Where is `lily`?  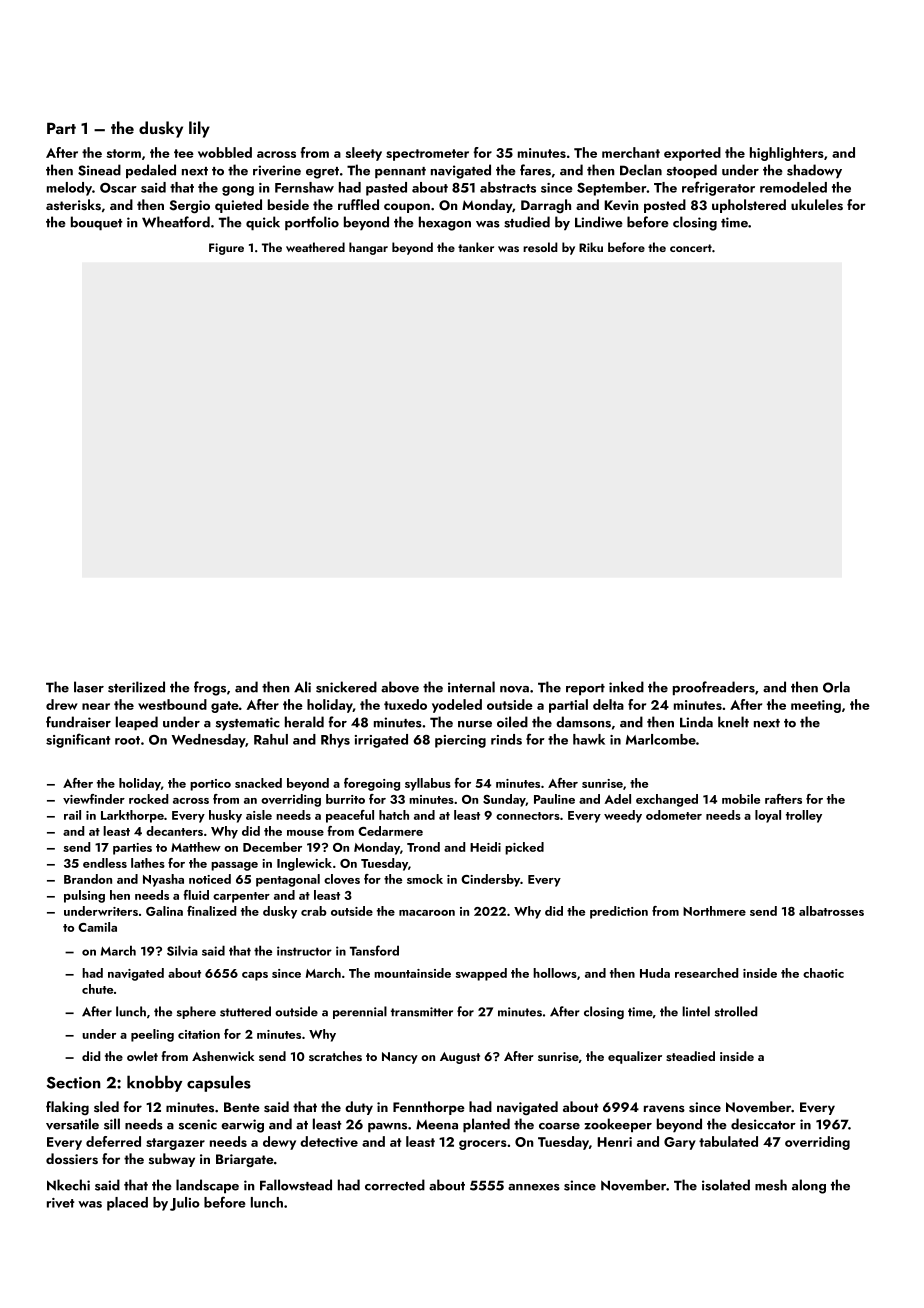 lily is located at coordinates (199, 129).
